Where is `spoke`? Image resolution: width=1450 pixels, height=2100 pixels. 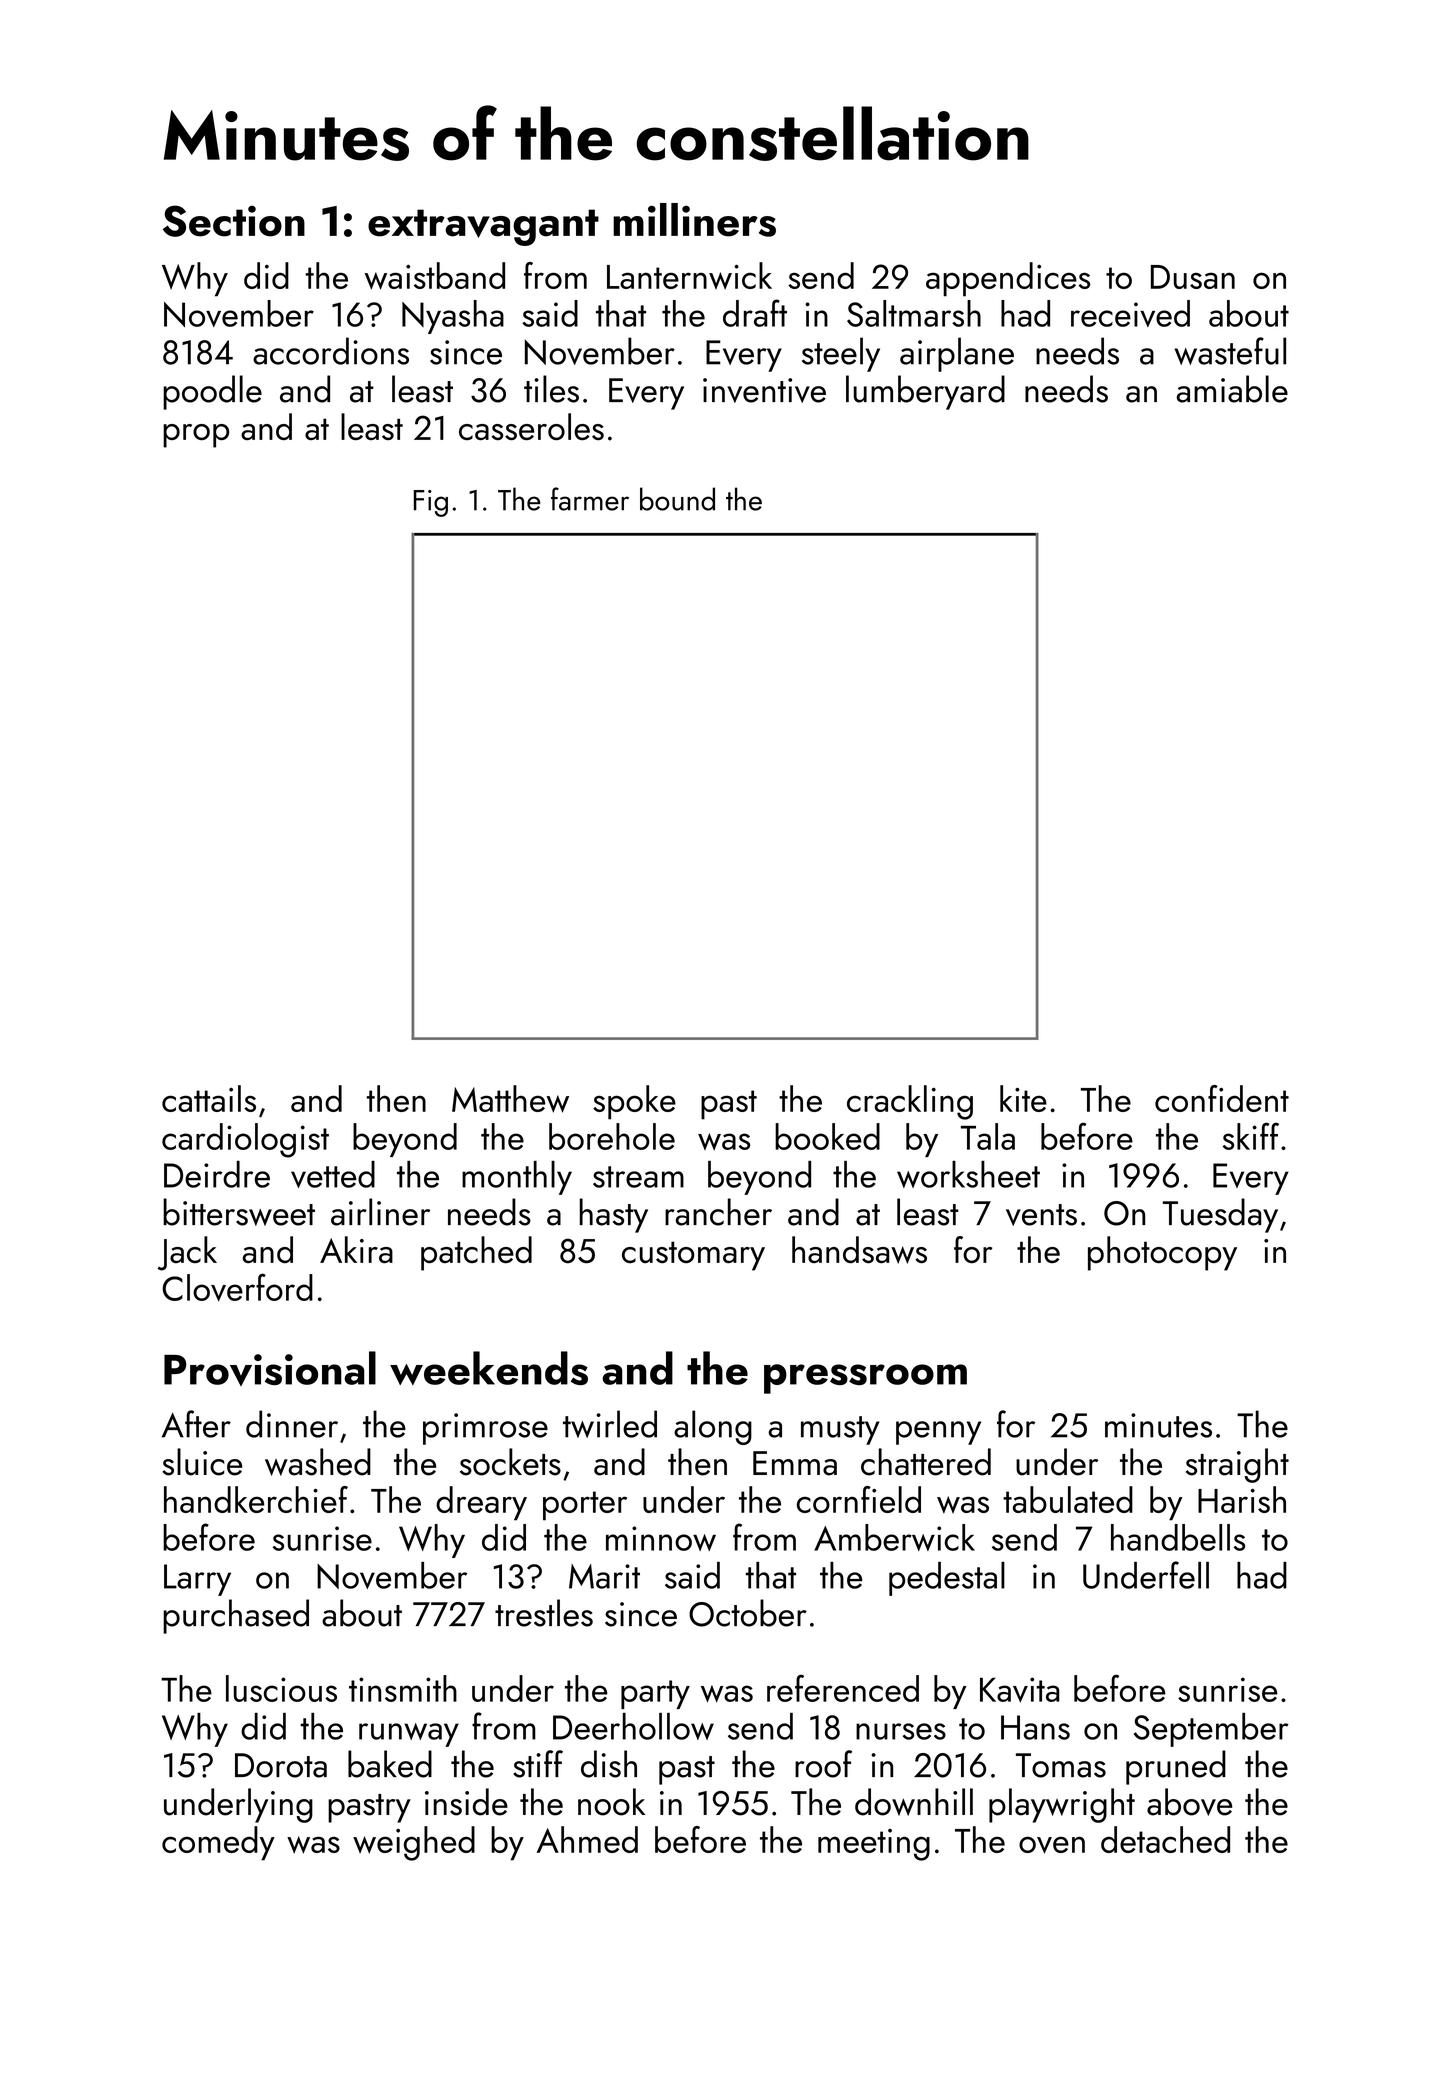
spoke is located at coordinates (634, 1102).
